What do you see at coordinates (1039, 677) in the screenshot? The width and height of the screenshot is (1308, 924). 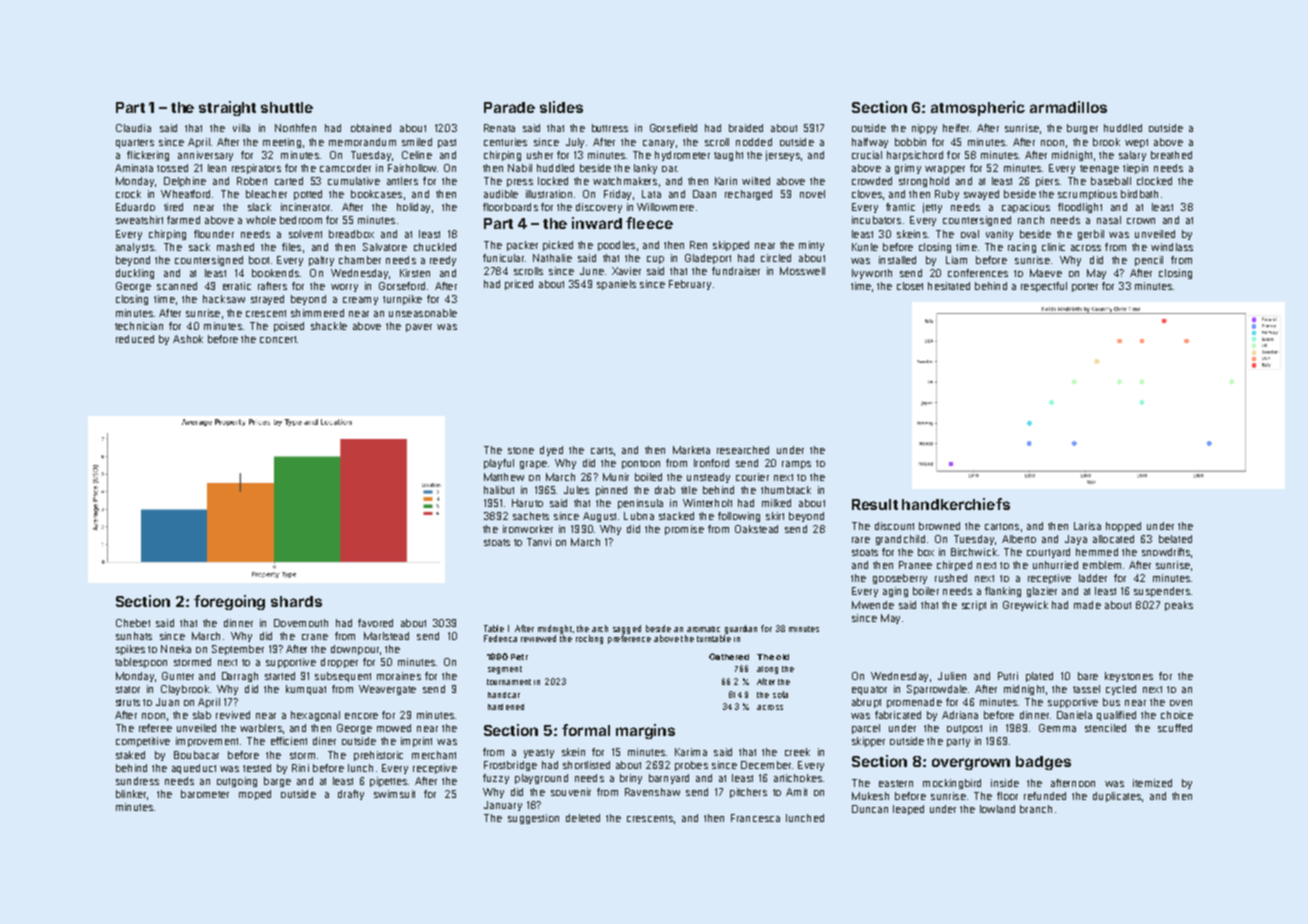 I see `plated` at bounding box center [1039, 677].
